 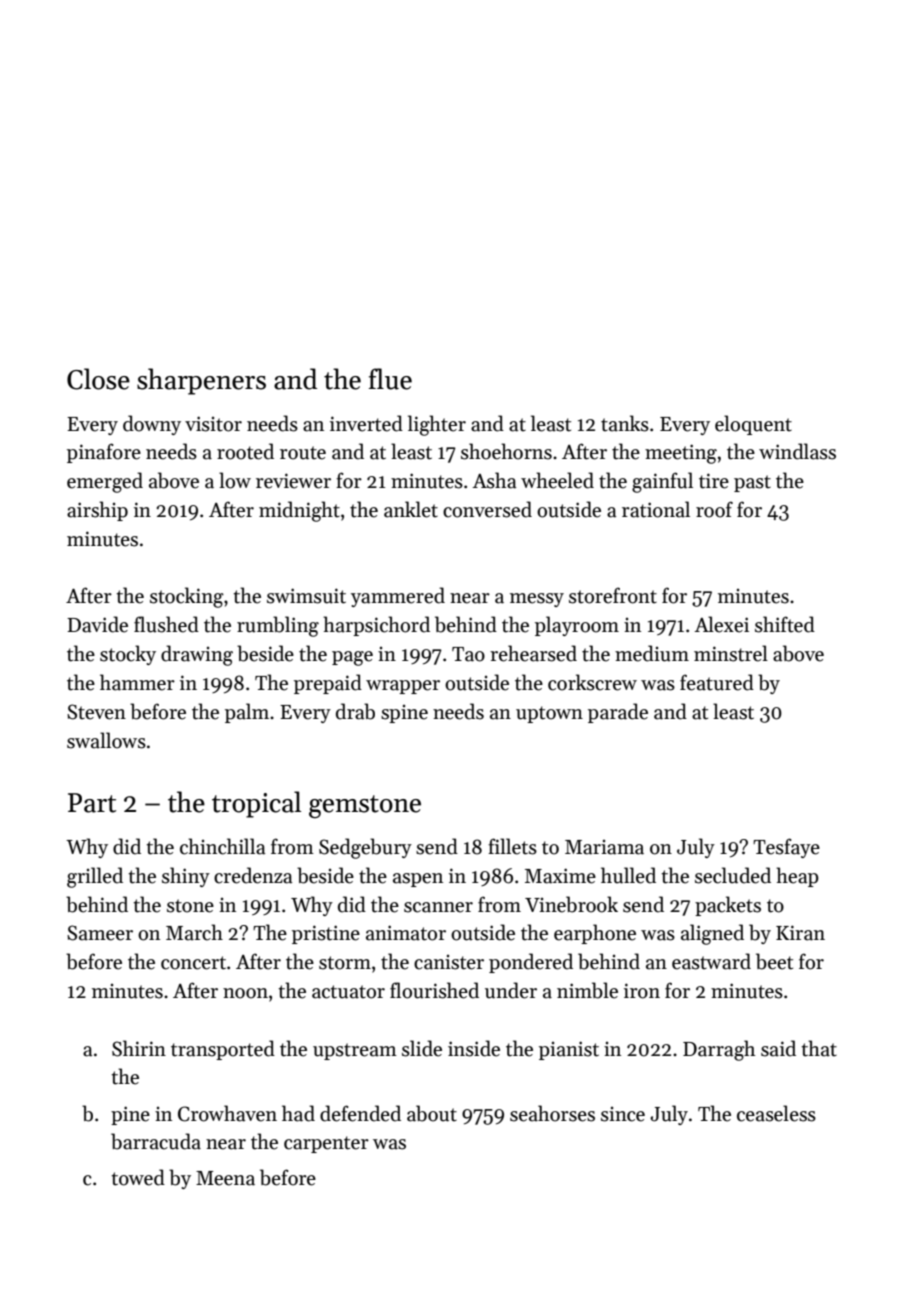 I want to click on airship, so click(x=97, y=511).
